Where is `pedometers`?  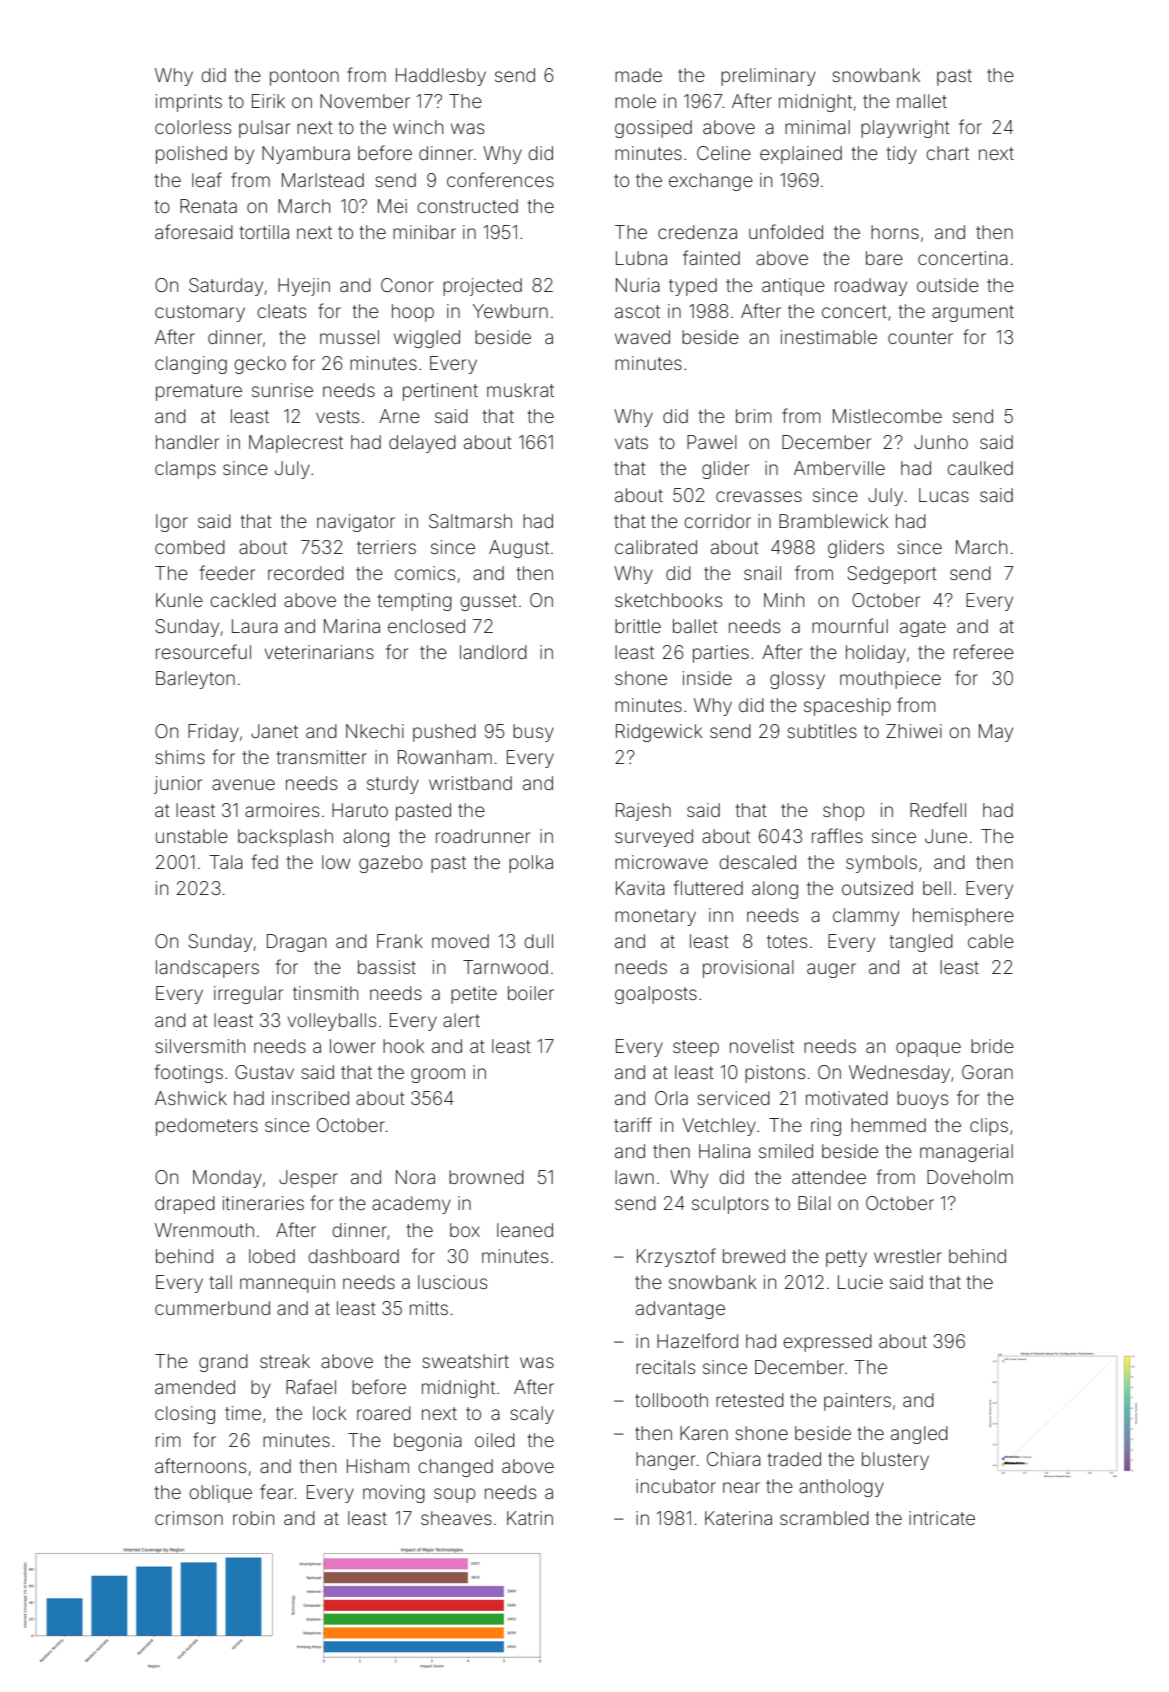 pedometers is located at coordinates (207, 1127).
